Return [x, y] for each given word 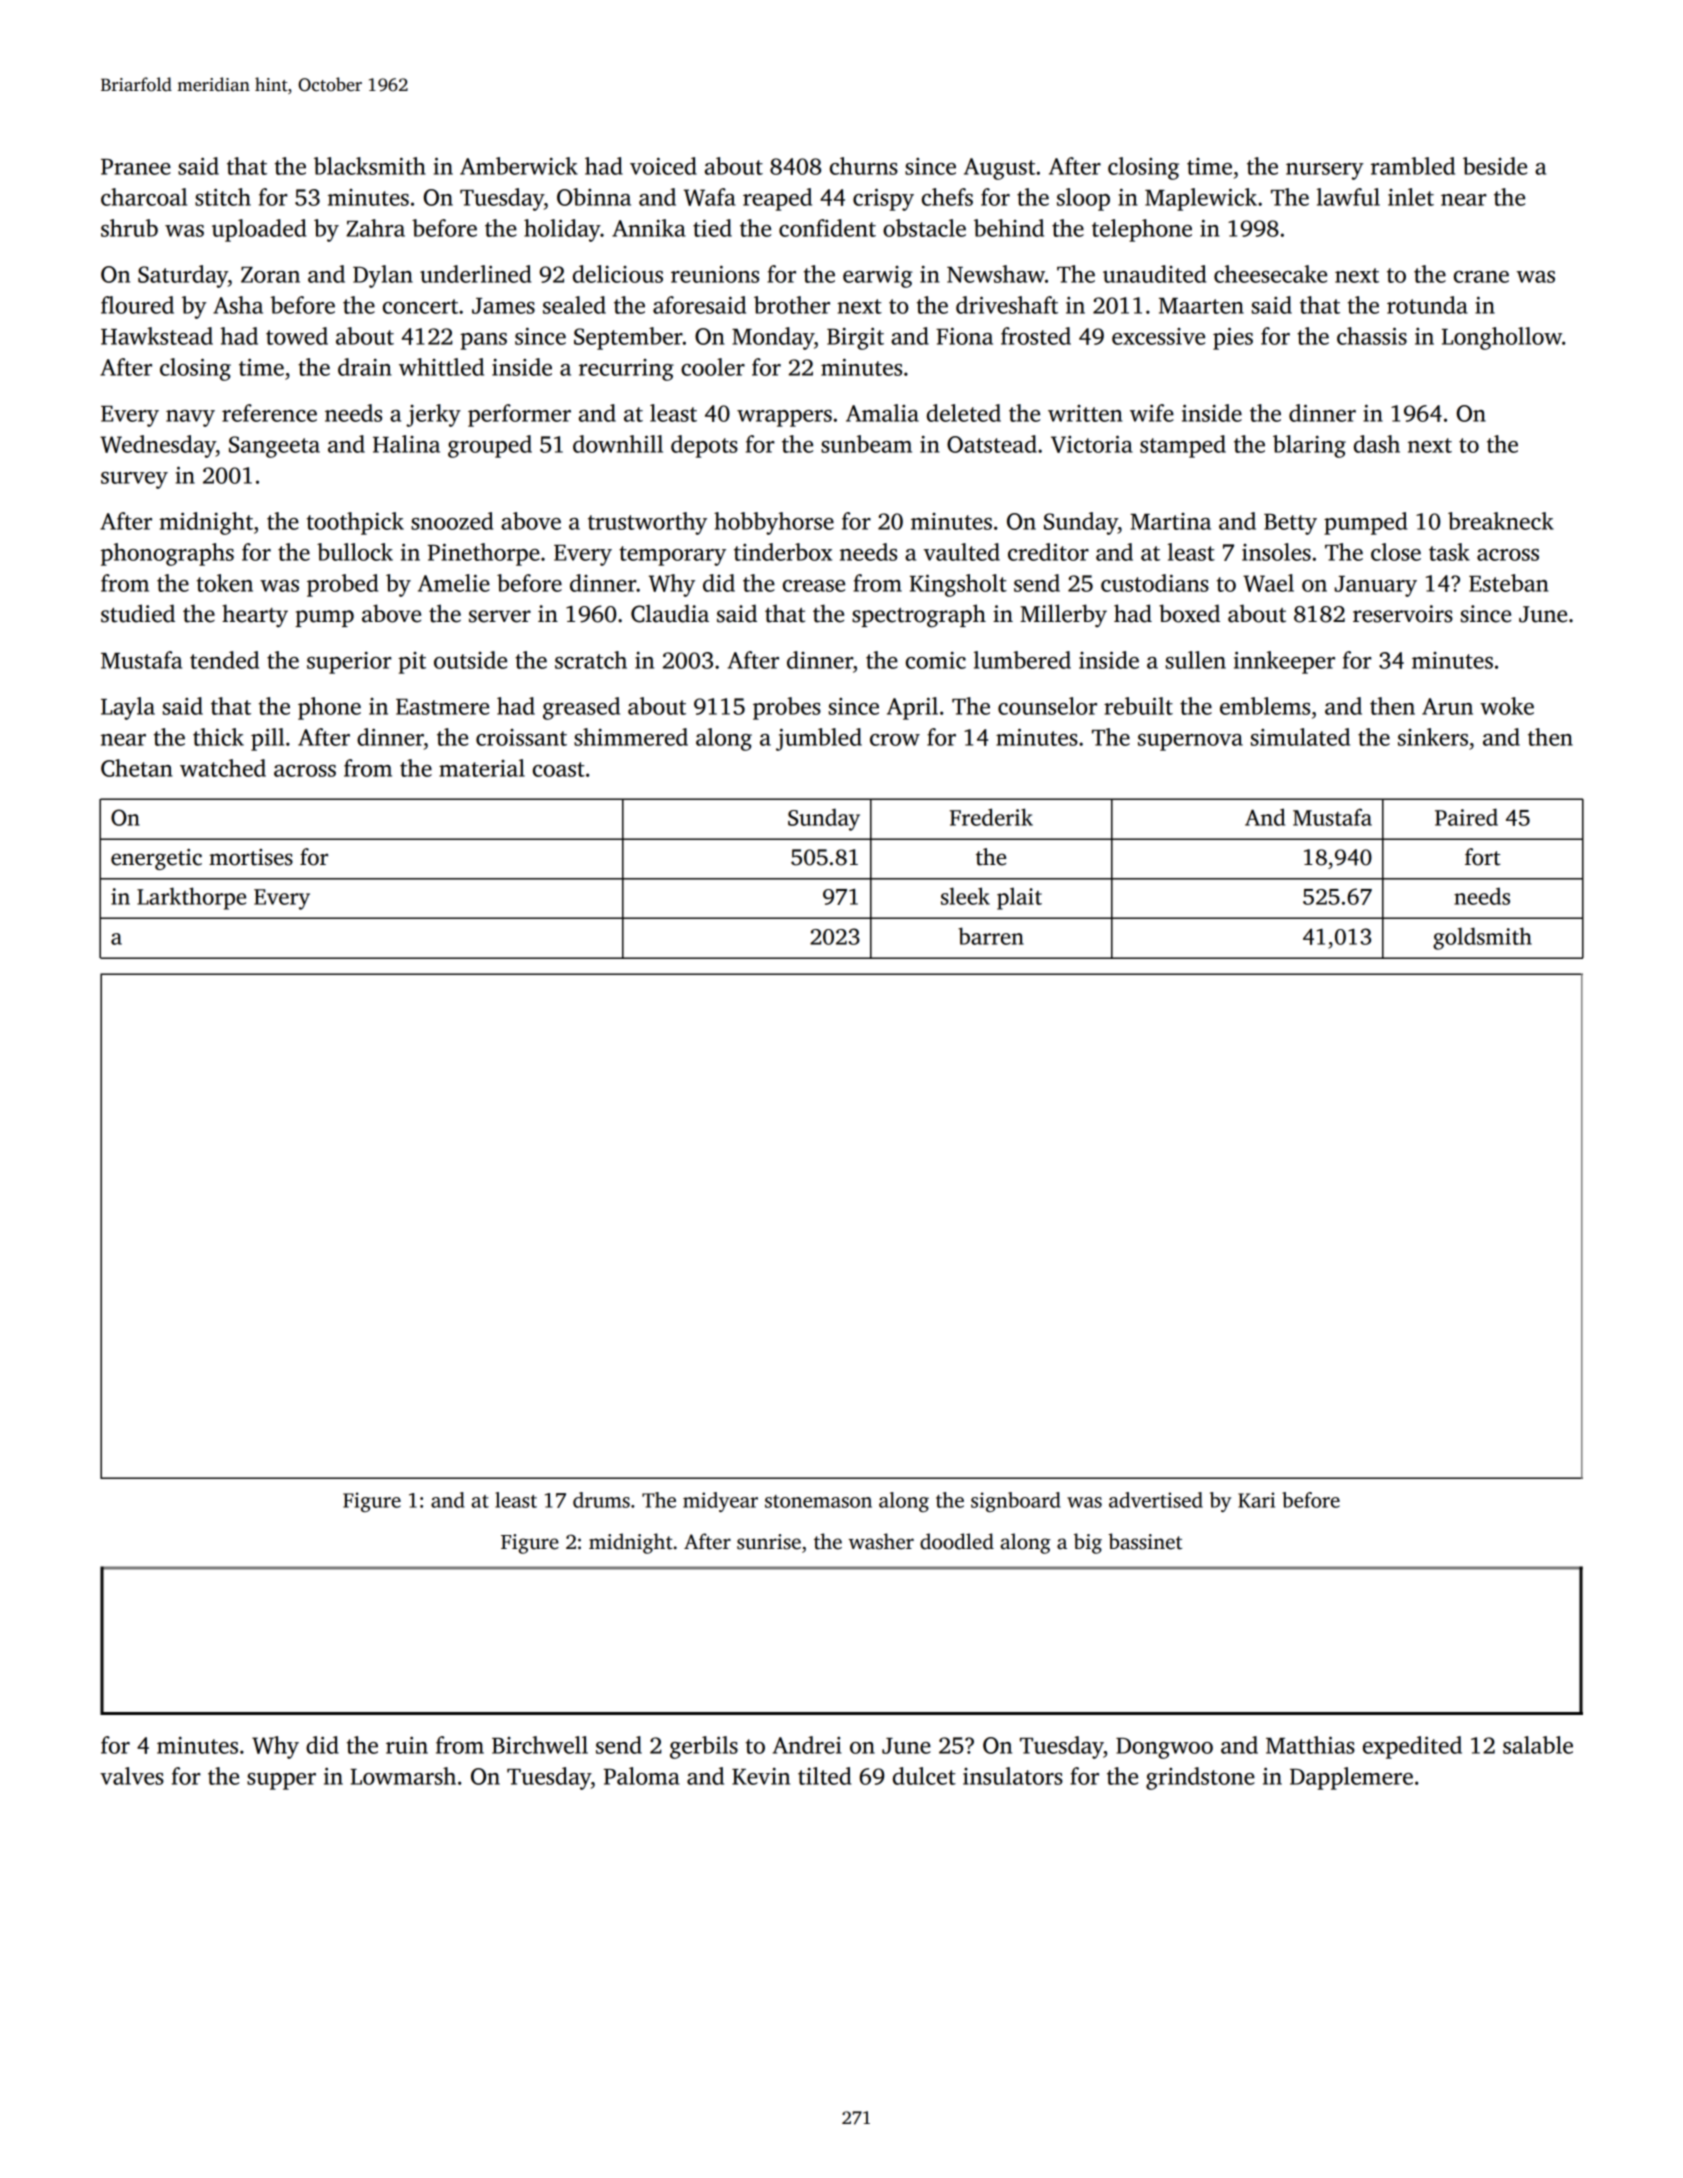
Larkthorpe [191, 898]
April [912, 708]
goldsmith [1482, 938]
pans [483, 341]
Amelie [454, 583]
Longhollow [1502, 338]
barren [991, 936]
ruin [407, 1745]
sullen [1196, 660]
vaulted [962, 552]
